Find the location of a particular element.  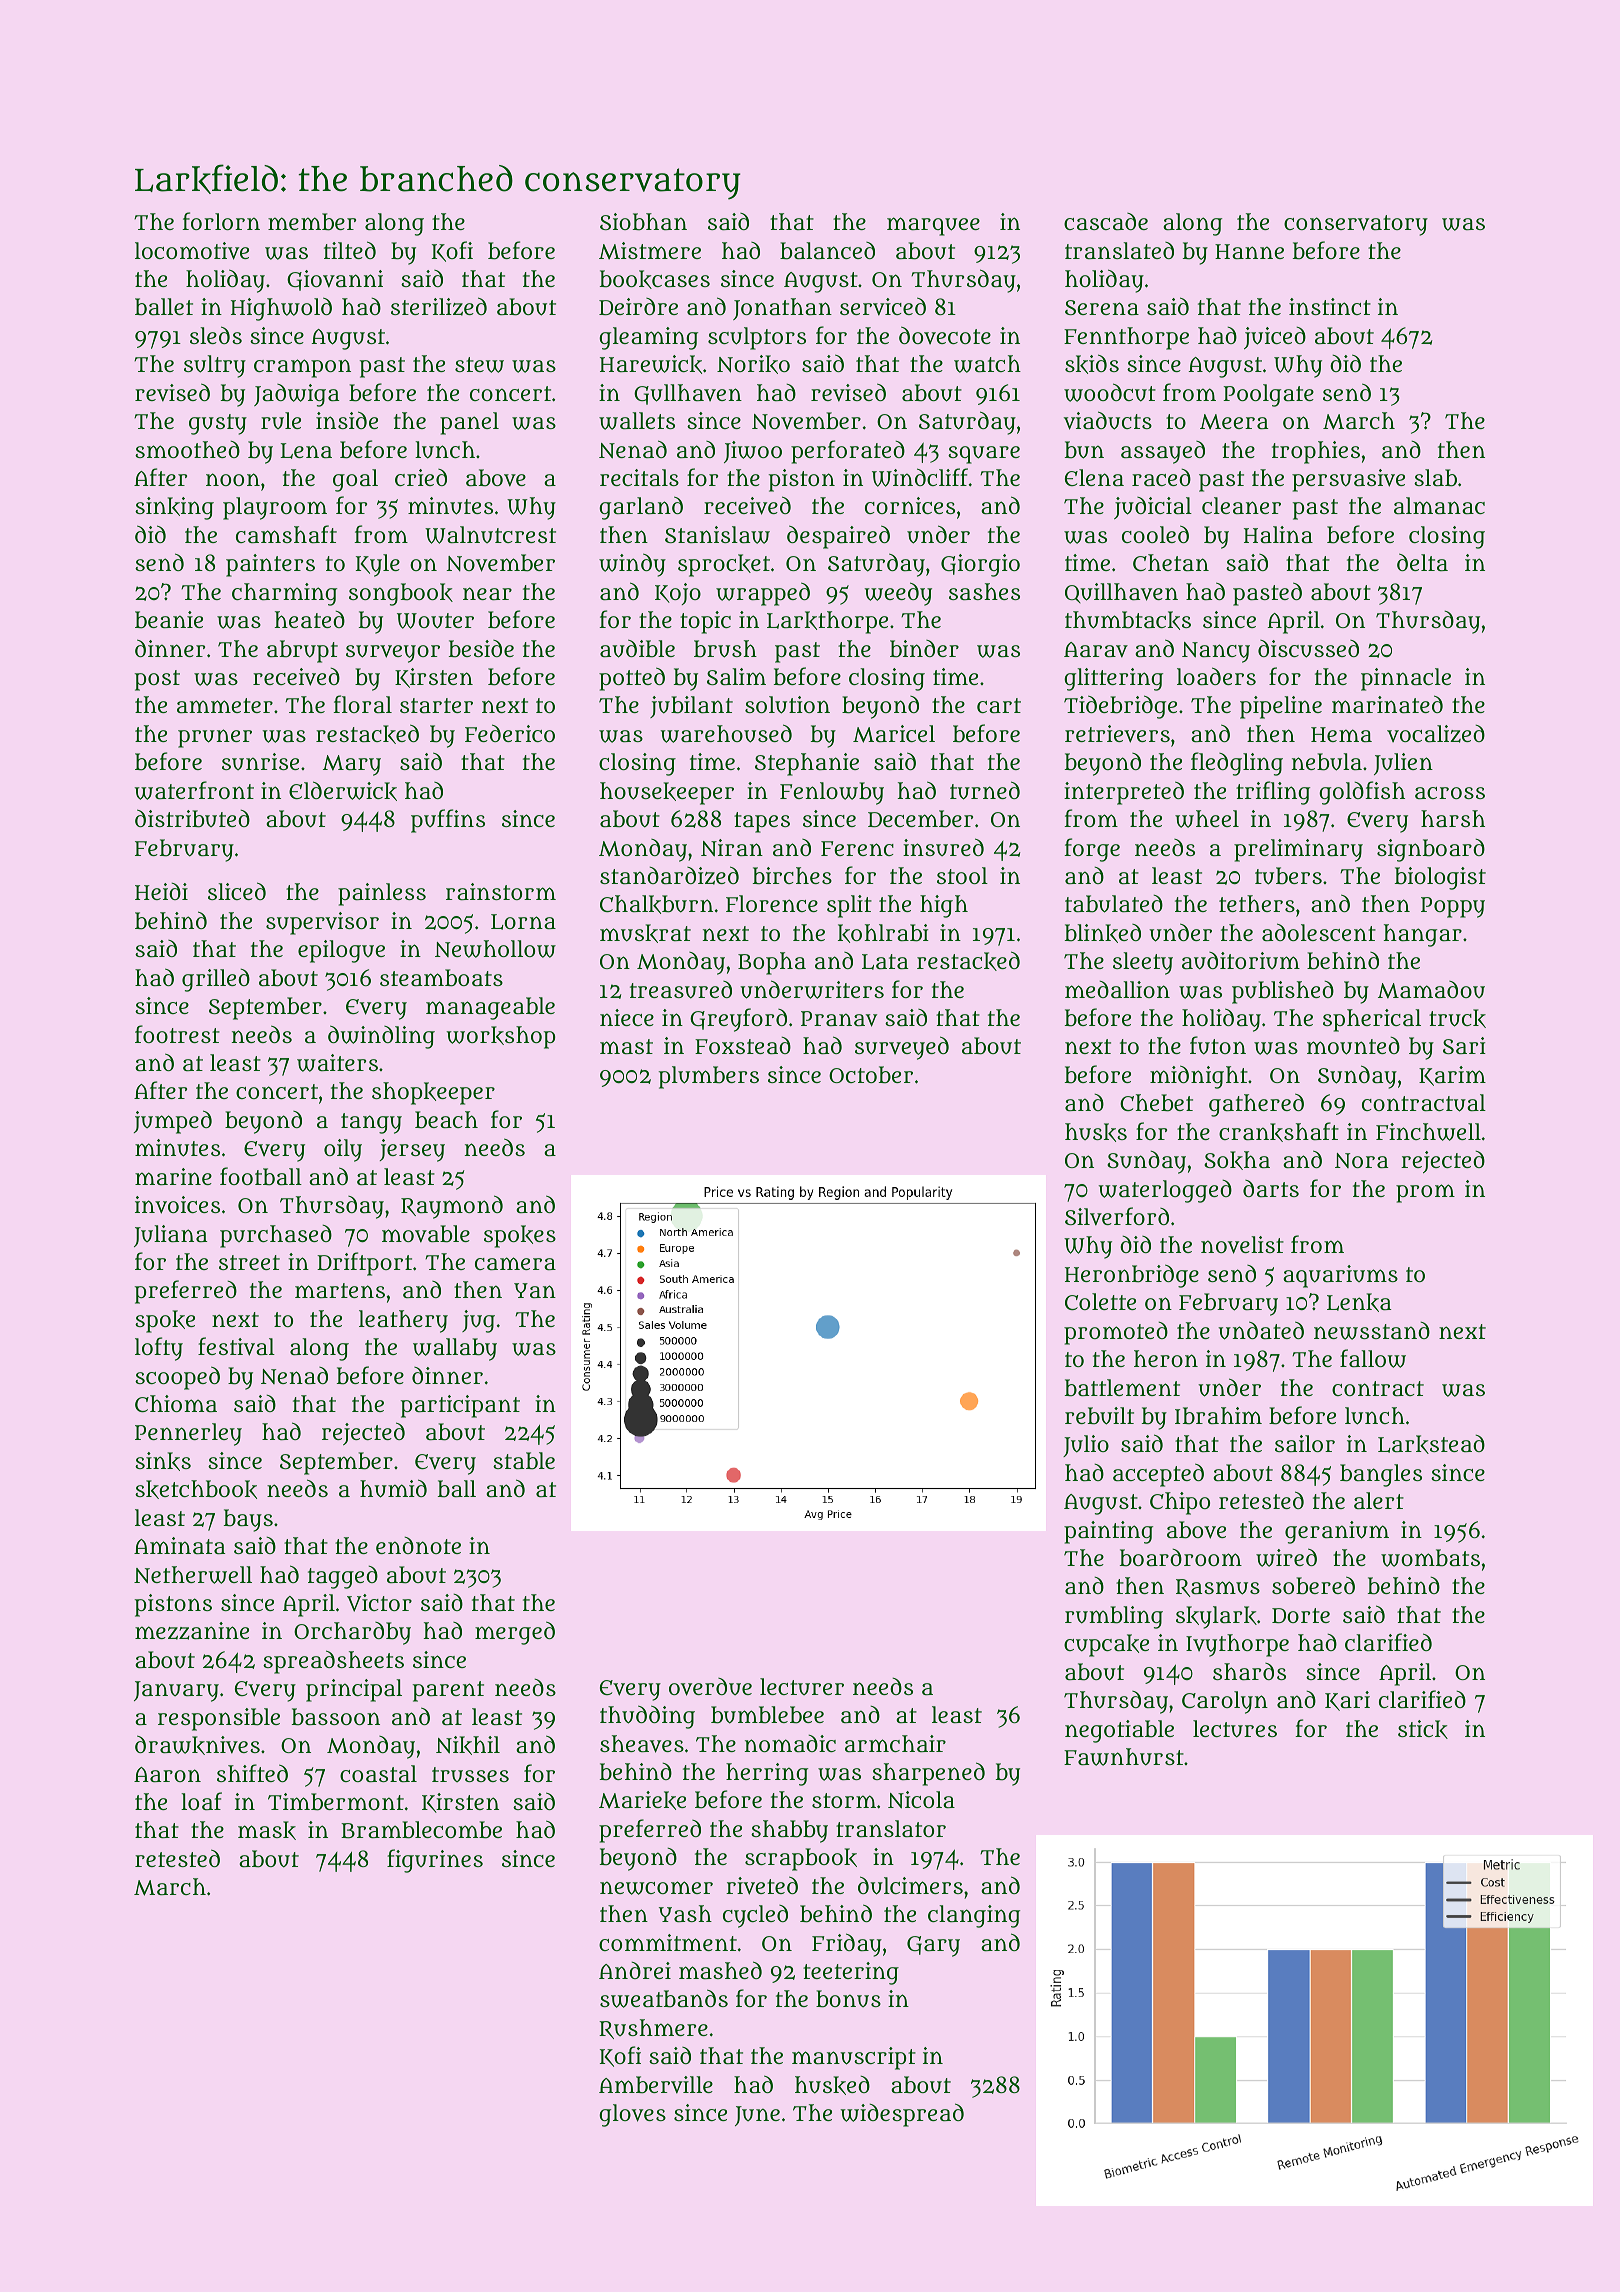

oily is located at coordinates (343, 1150).
